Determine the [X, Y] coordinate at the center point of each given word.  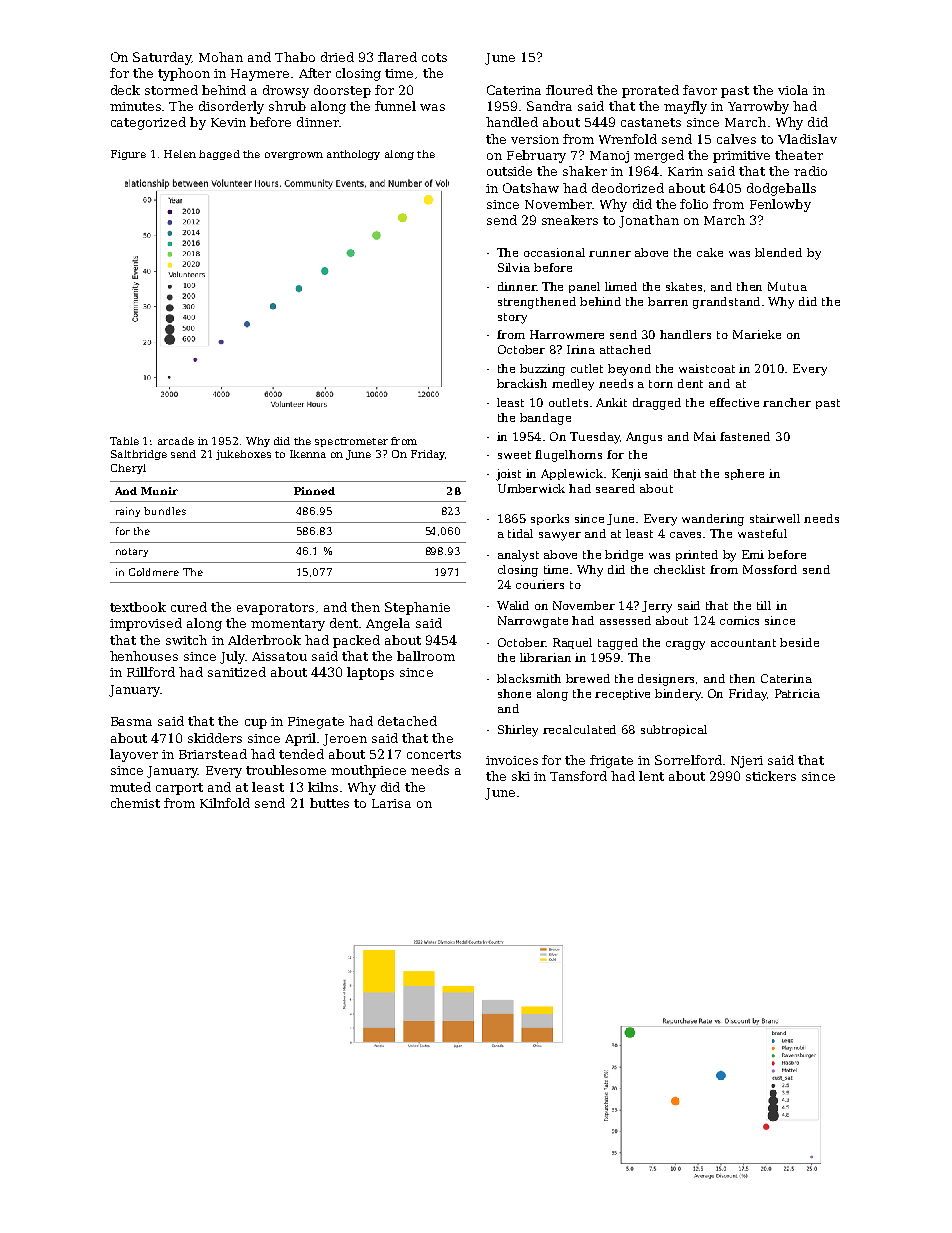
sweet [514, 455]
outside [509, 171]
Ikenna [308, 454]
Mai [705, 436]
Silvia [514, 267]
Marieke [757, 334]
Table [124, 441]
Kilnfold [225, 803]
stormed [171, 90]
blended [778, 252]
